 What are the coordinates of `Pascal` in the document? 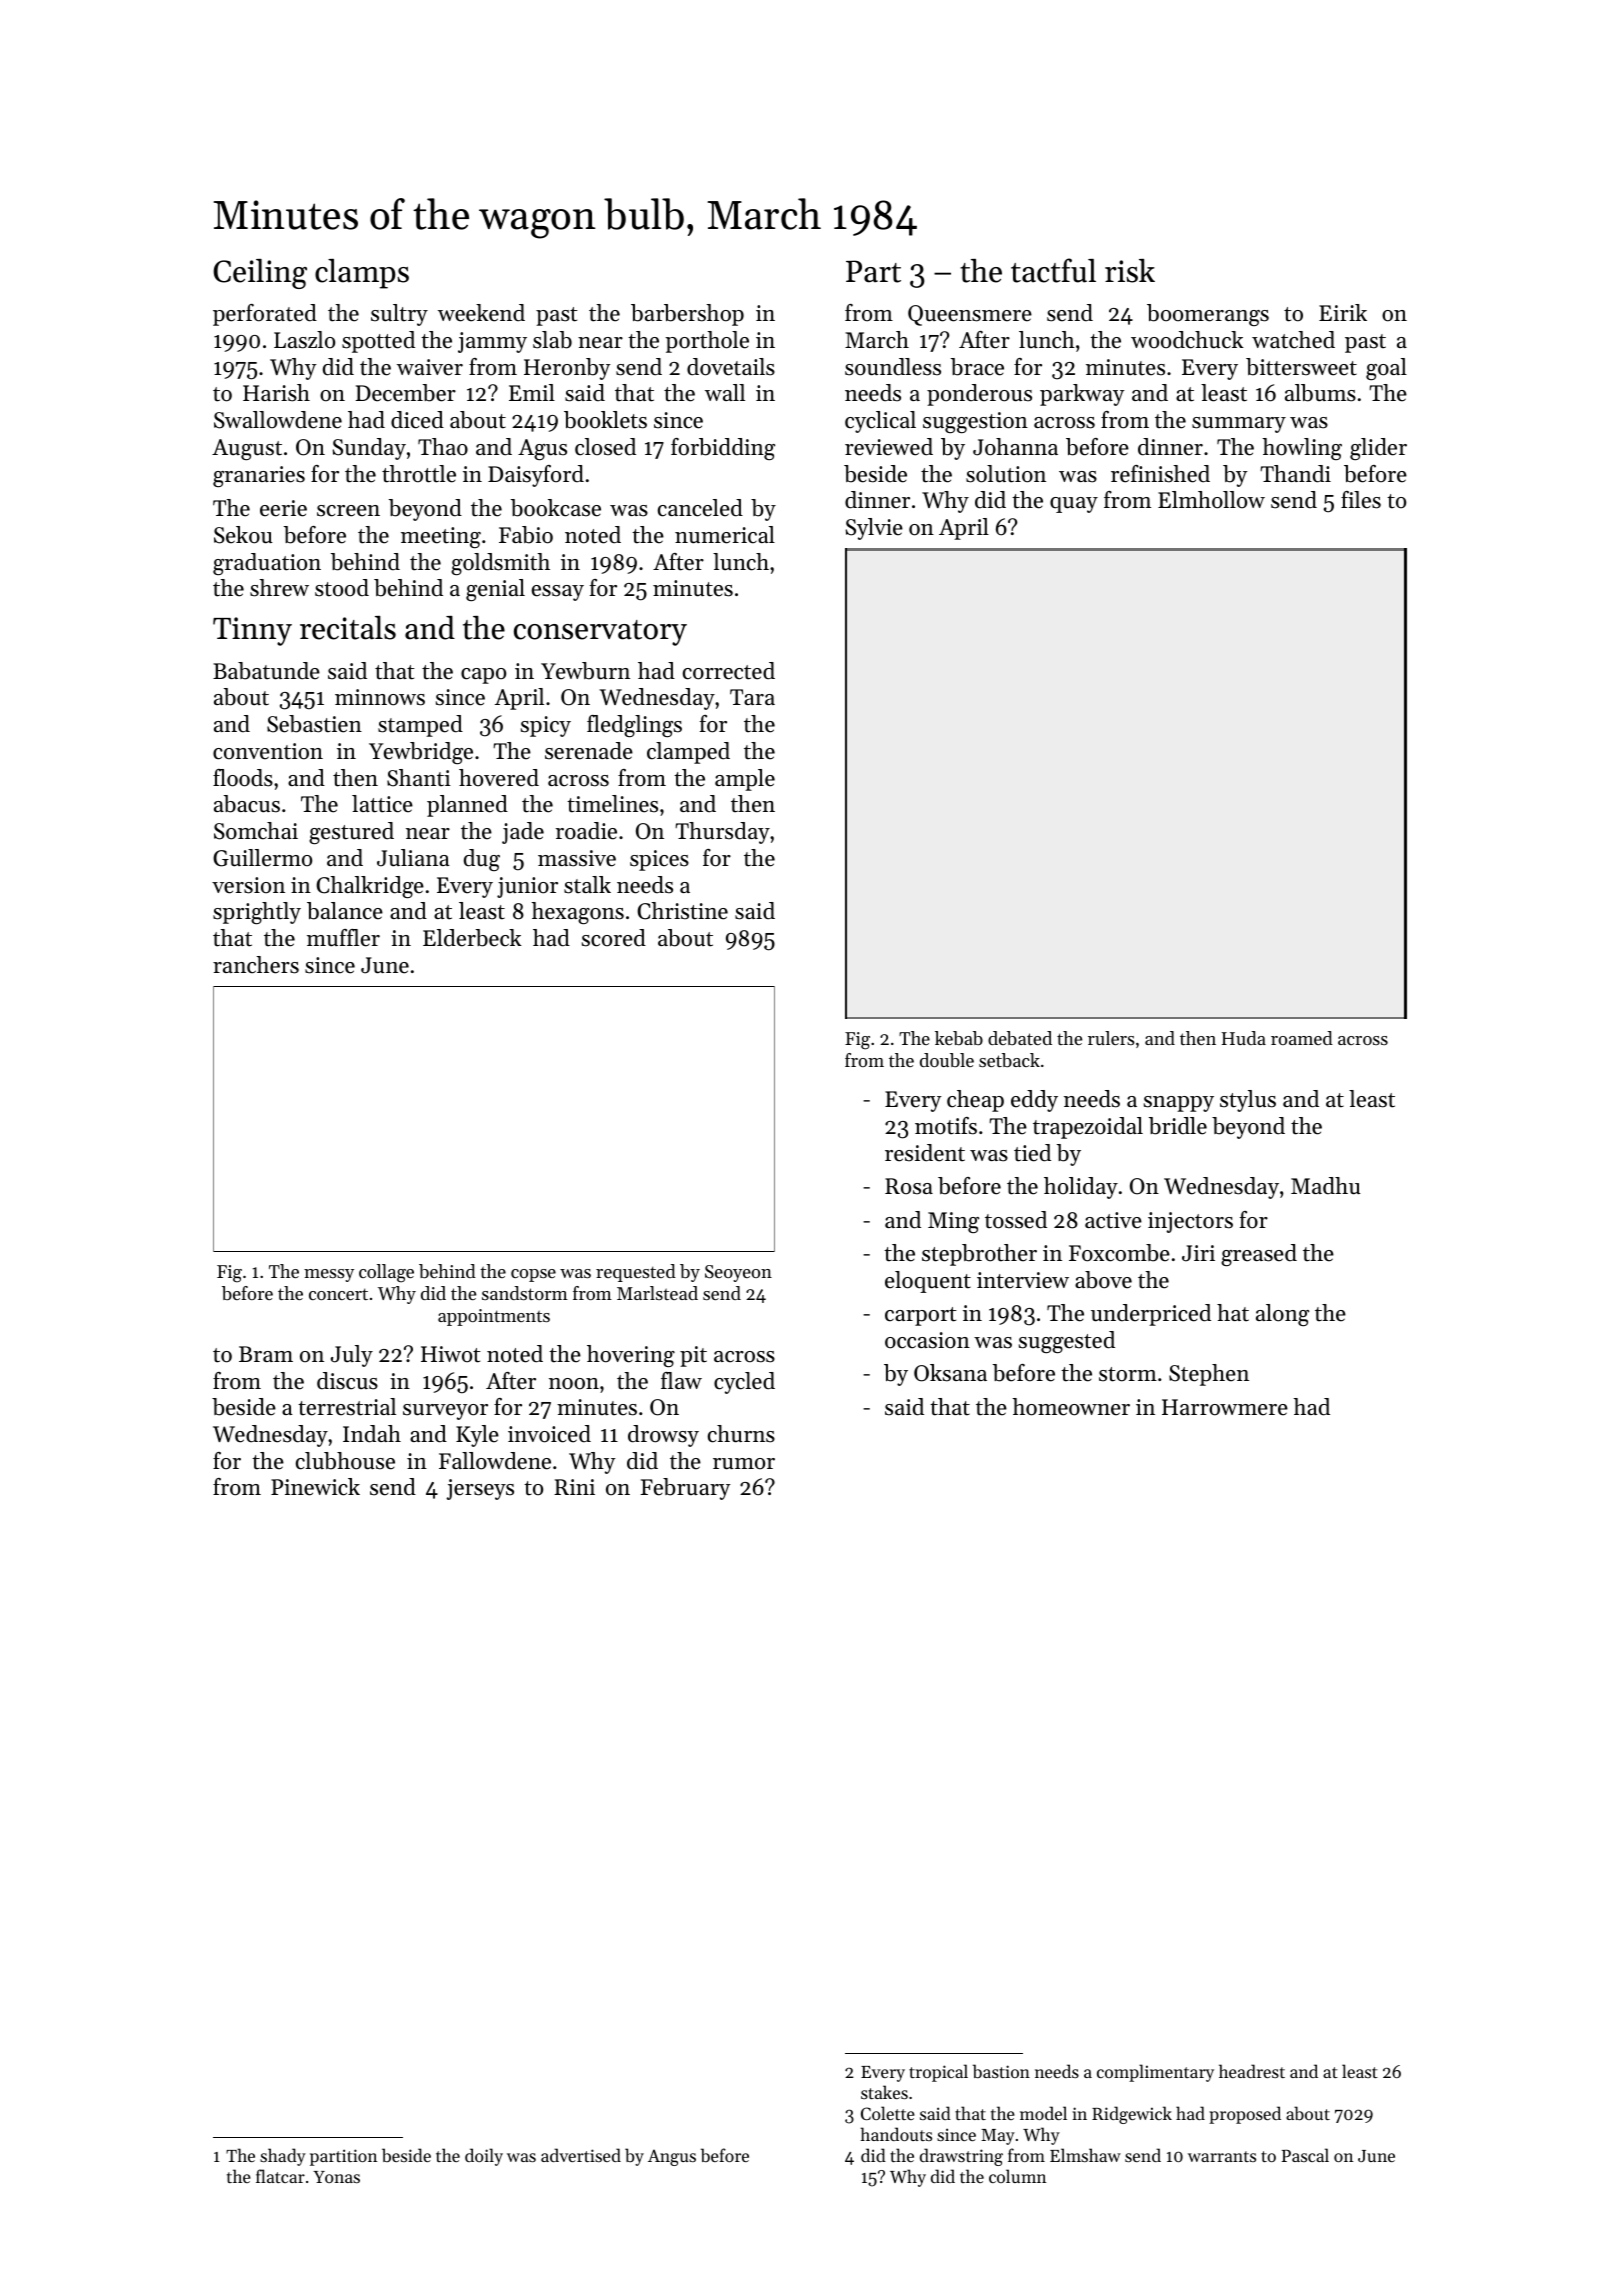 It's located at (1305, 2155).
